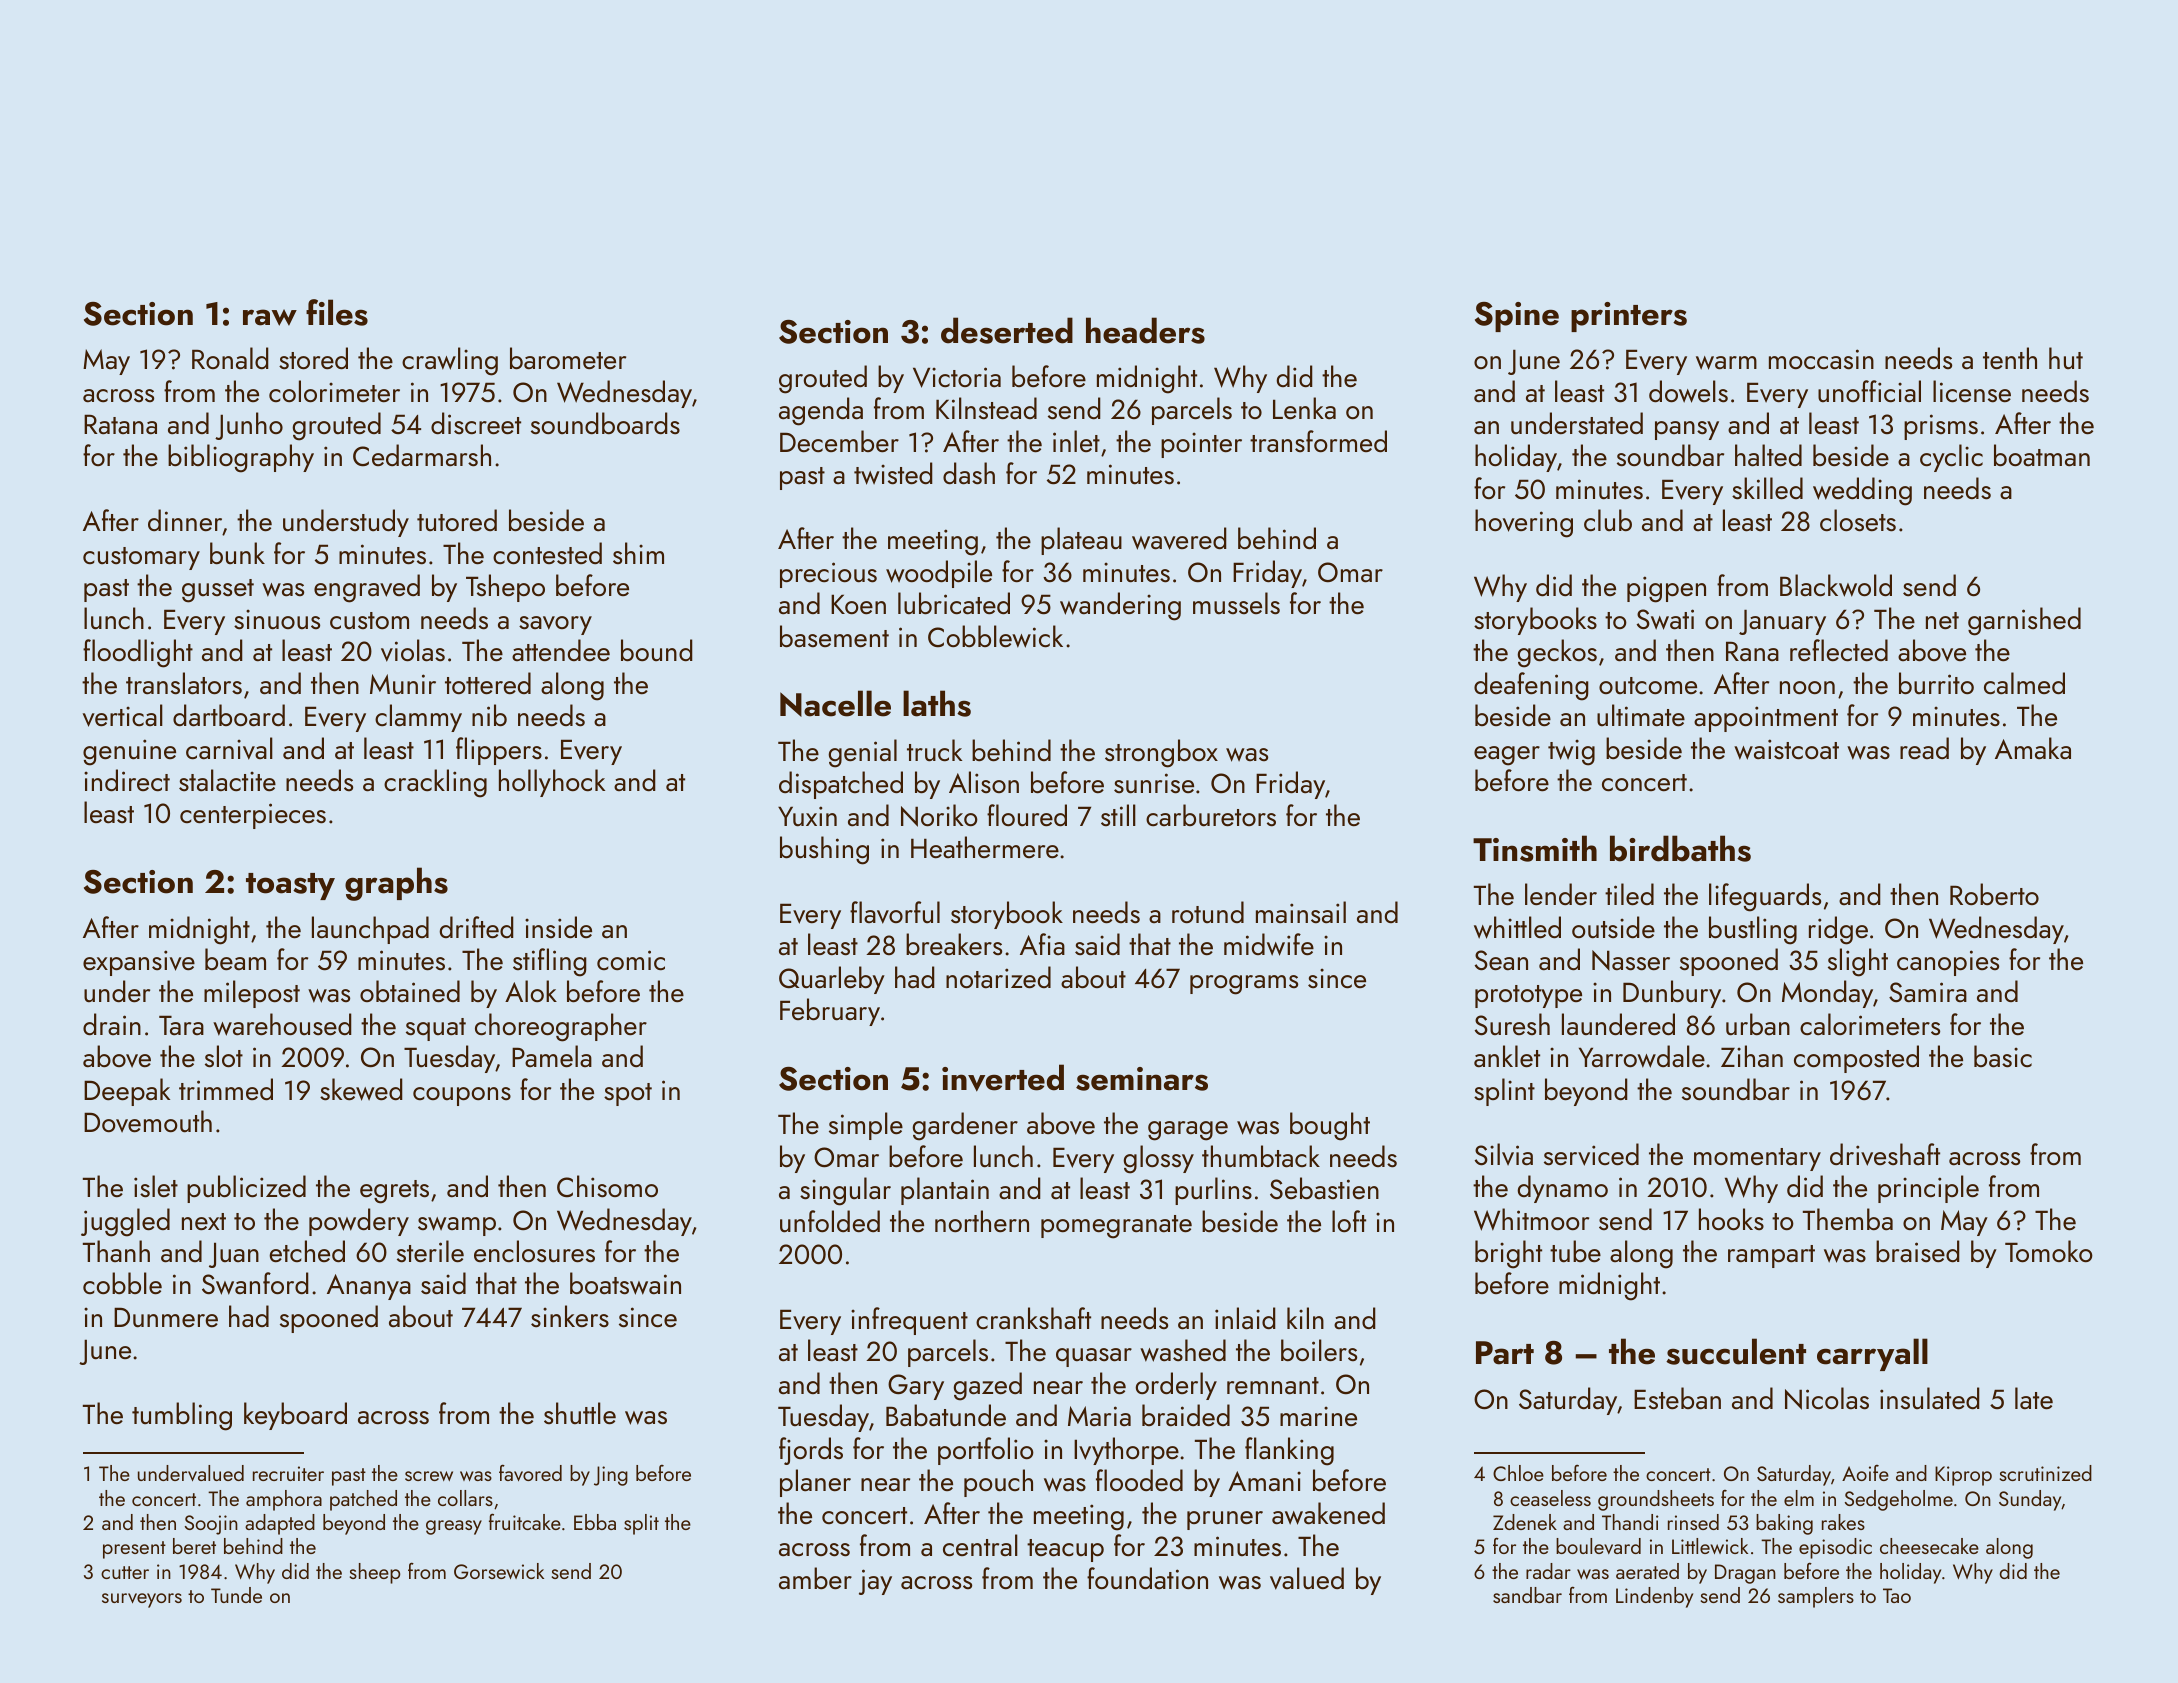  Describe the element at coordinates (982, 1221) in the document. I see `northern` at that location.
